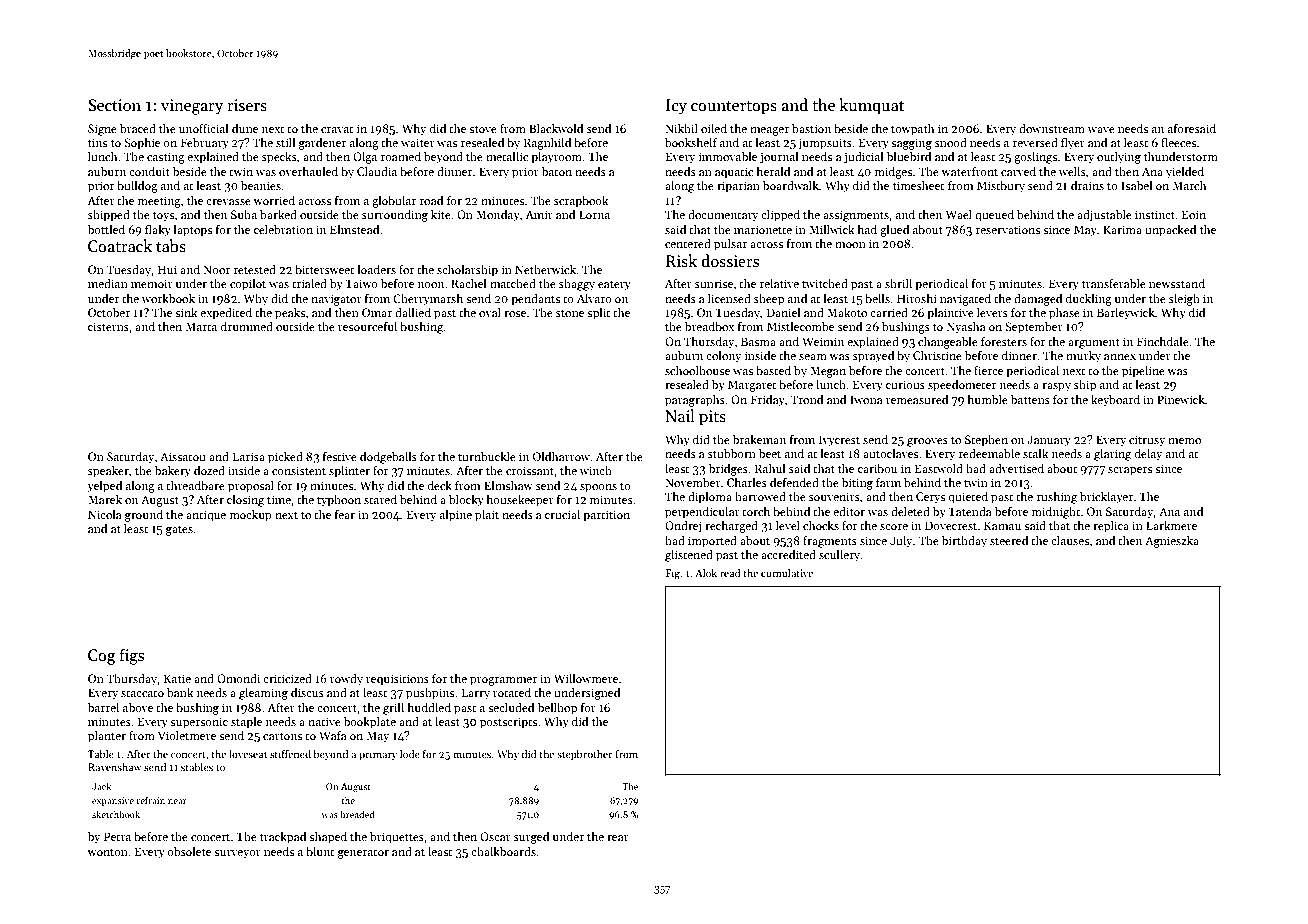 This screenshot has width=1308, height=924. What do you see at coordinates (734, 173) in the screenshot?
I see `aquatic` at bounding box center [734, 173].
